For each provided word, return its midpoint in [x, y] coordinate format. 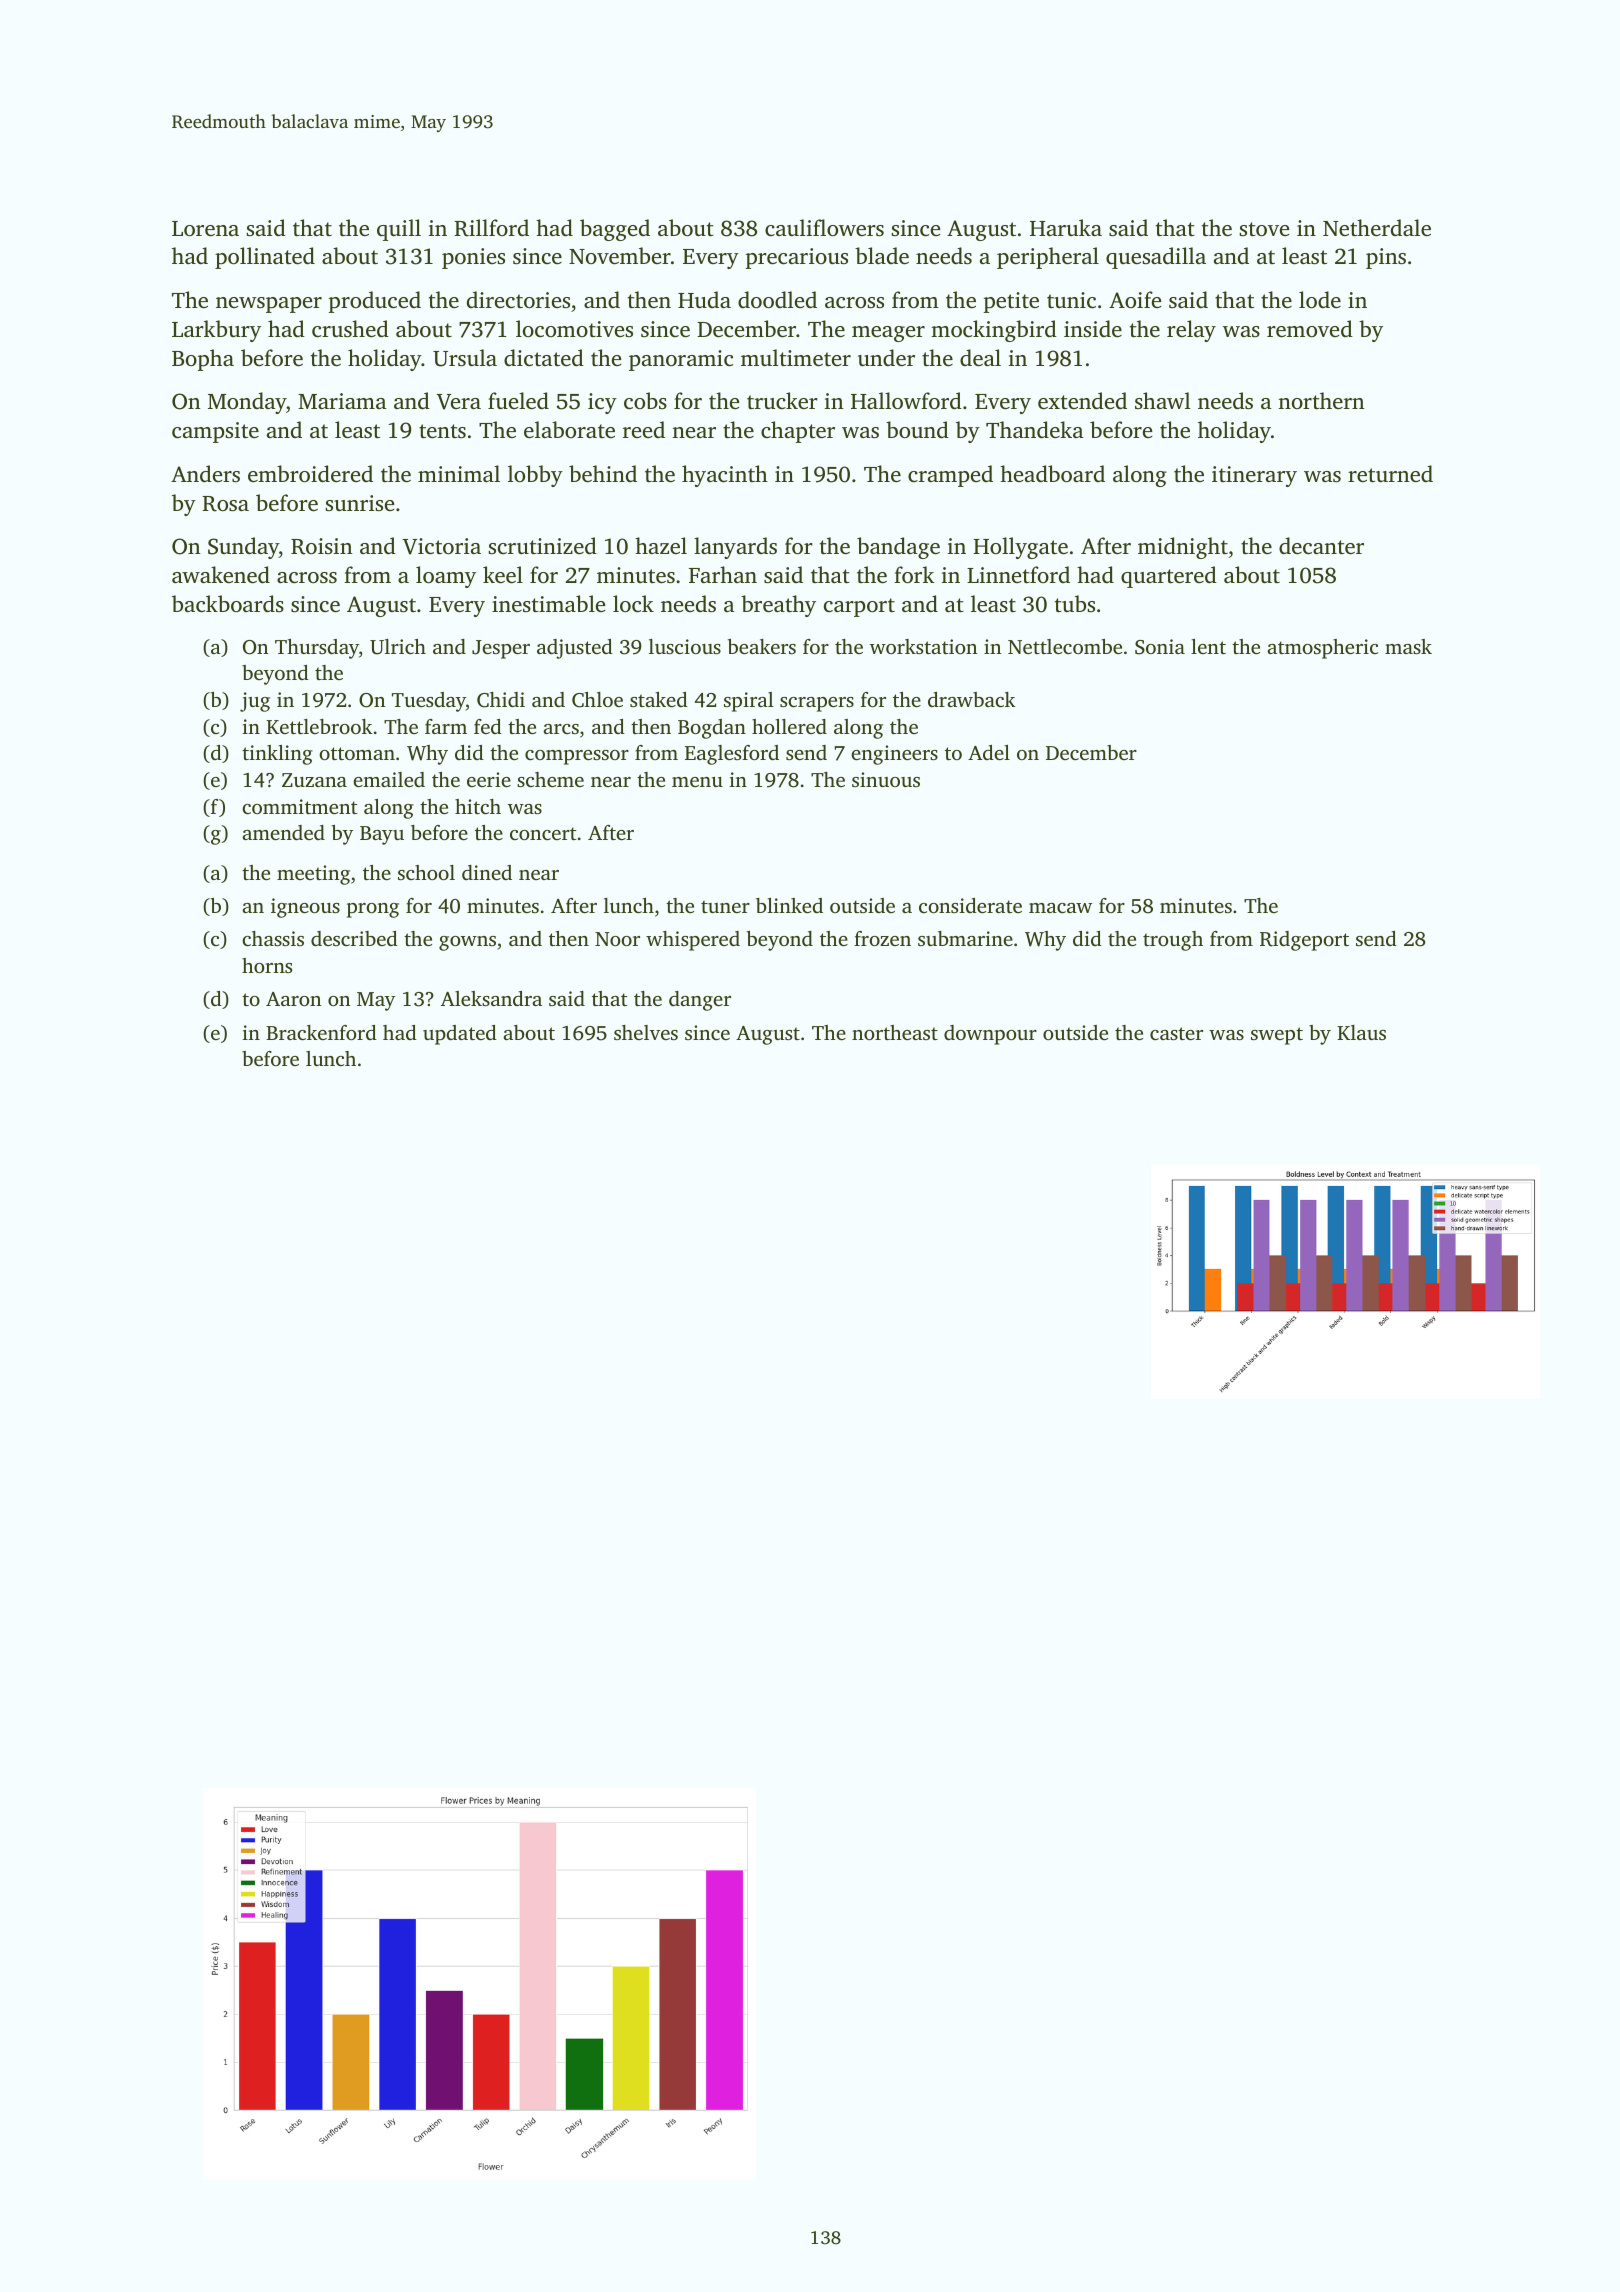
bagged [615, 230]
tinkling [277, 755]
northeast [895, 1032]
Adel [989, 752]
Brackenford [321, 1032]
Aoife [1135, 299]
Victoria [441, 546]
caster [1176, 1033]
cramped [950, 476]
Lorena [205, 228]
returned [1390, 473]
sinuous [886, 779]
